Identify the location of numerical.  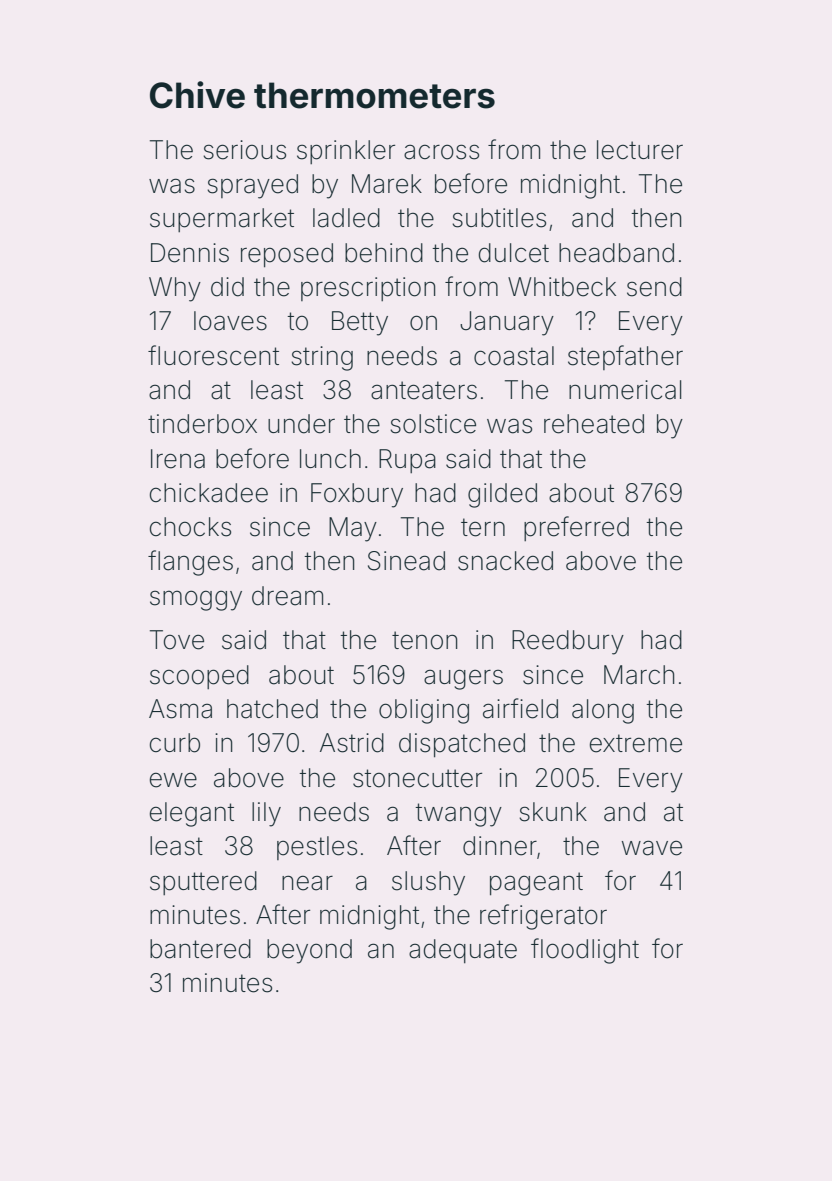
(625, 390).
